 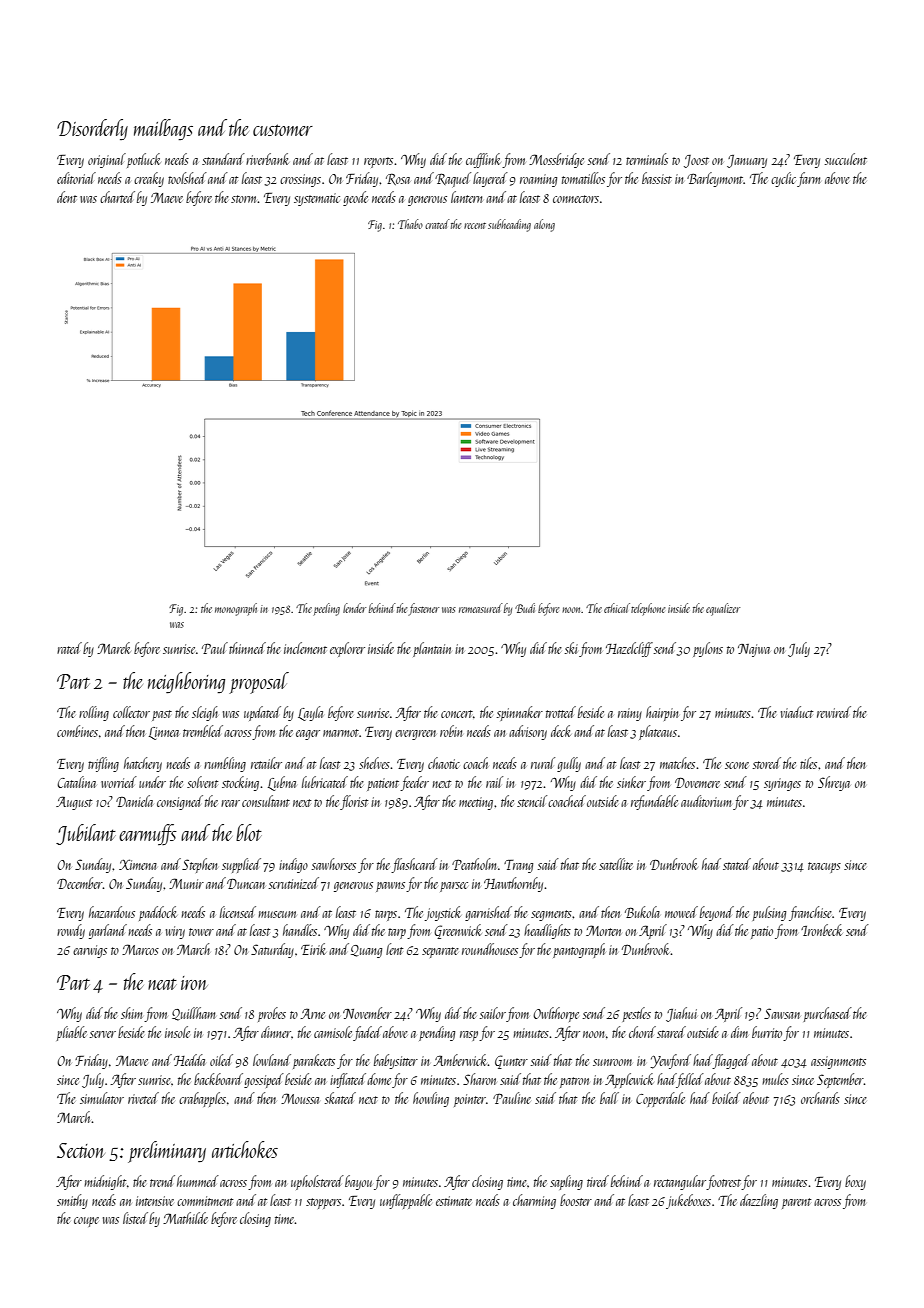 I want to click on lowland, so click(x=272, y=1060).
